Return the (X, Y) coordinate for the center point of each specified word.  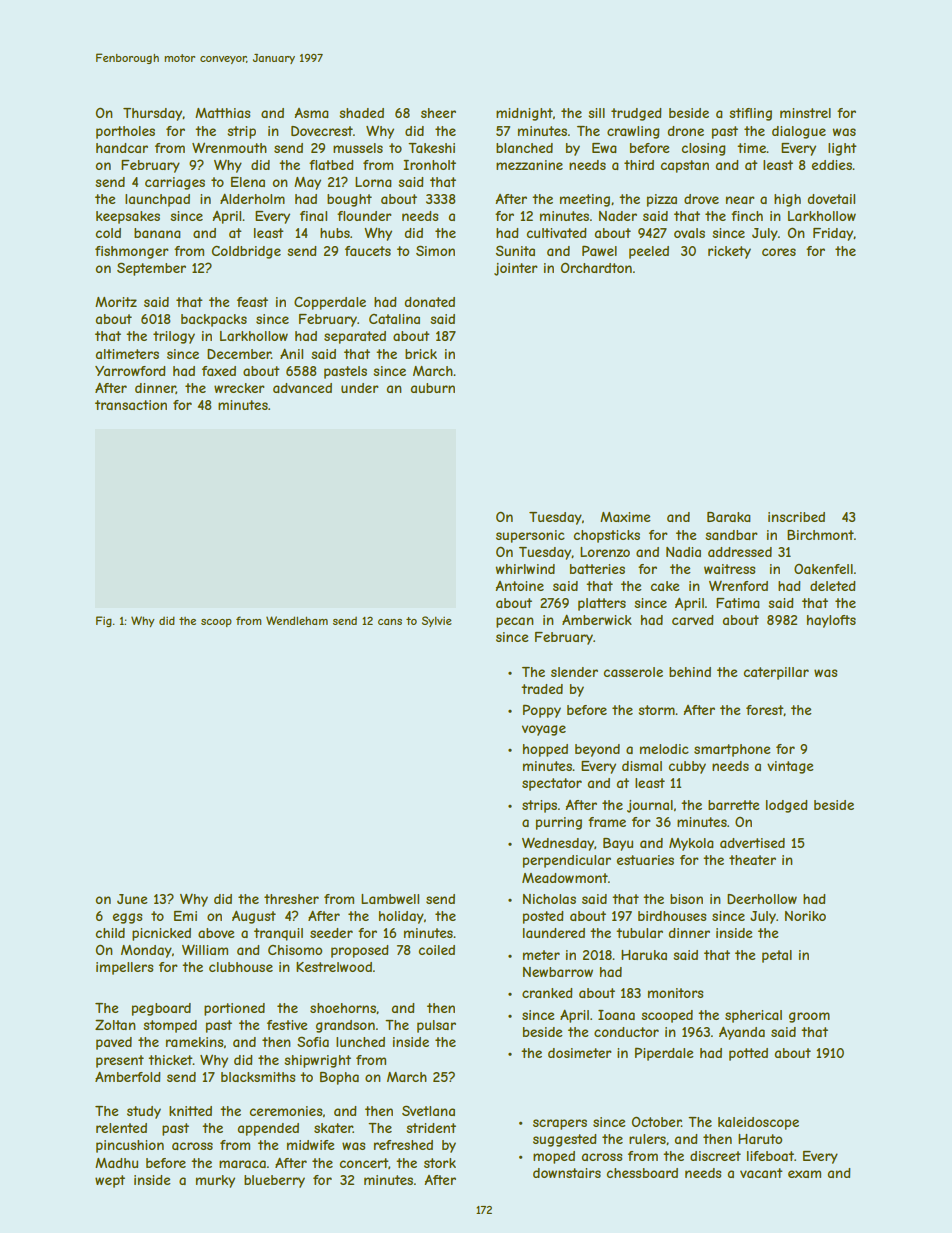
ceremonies (285, 1111)
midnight (524, 114)
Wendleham (297, 620)
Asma (311, 113)
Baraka (728, 517)
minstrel (805, 113)
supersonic (530, 536)
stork (440, 1163)
